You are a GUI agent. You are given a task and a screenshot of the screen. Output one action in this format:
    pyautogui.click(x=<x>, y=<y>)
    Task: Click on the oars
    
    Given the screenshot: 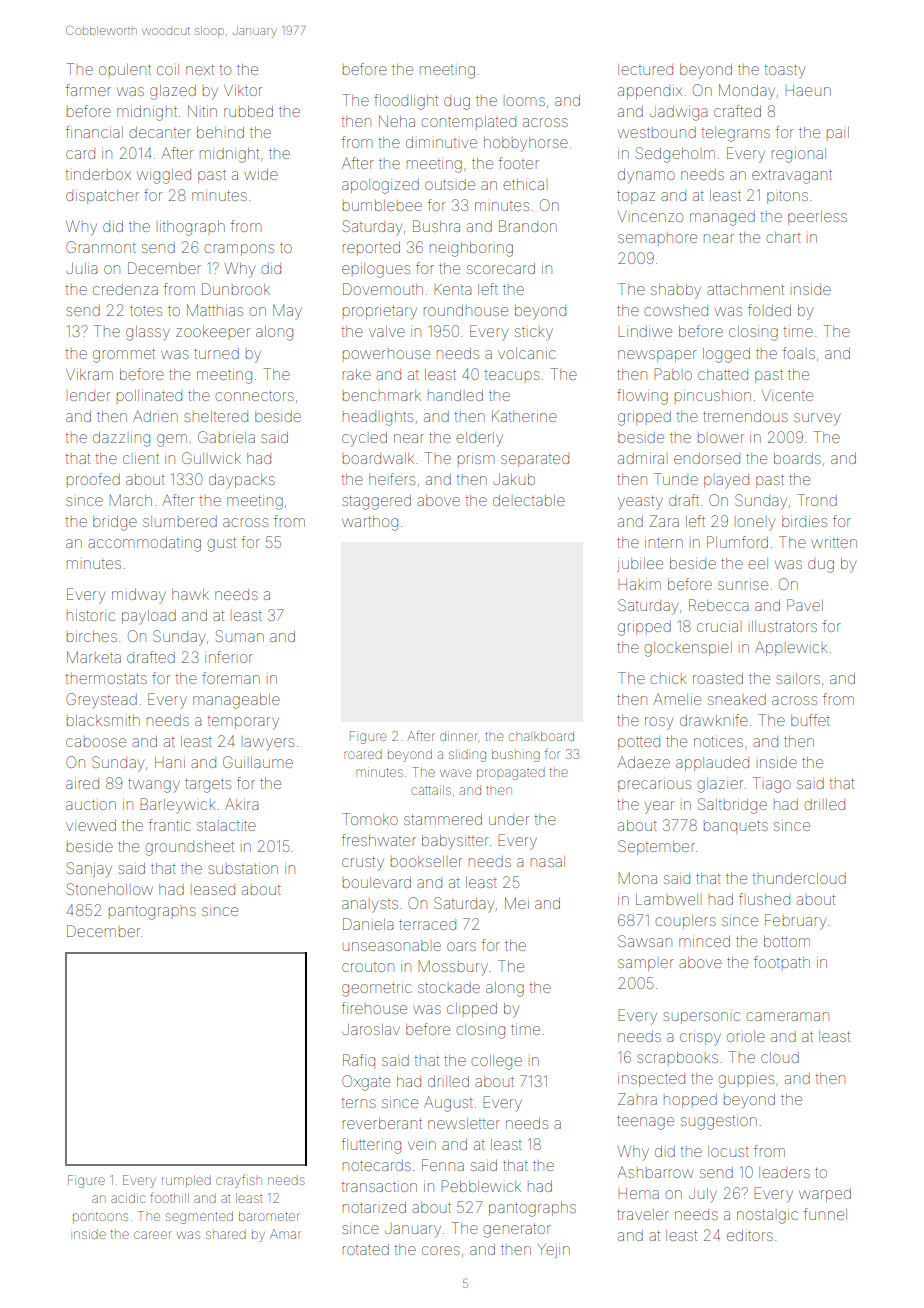 What is the action you would take?
    pyautogui.click(x=461, y=946)
